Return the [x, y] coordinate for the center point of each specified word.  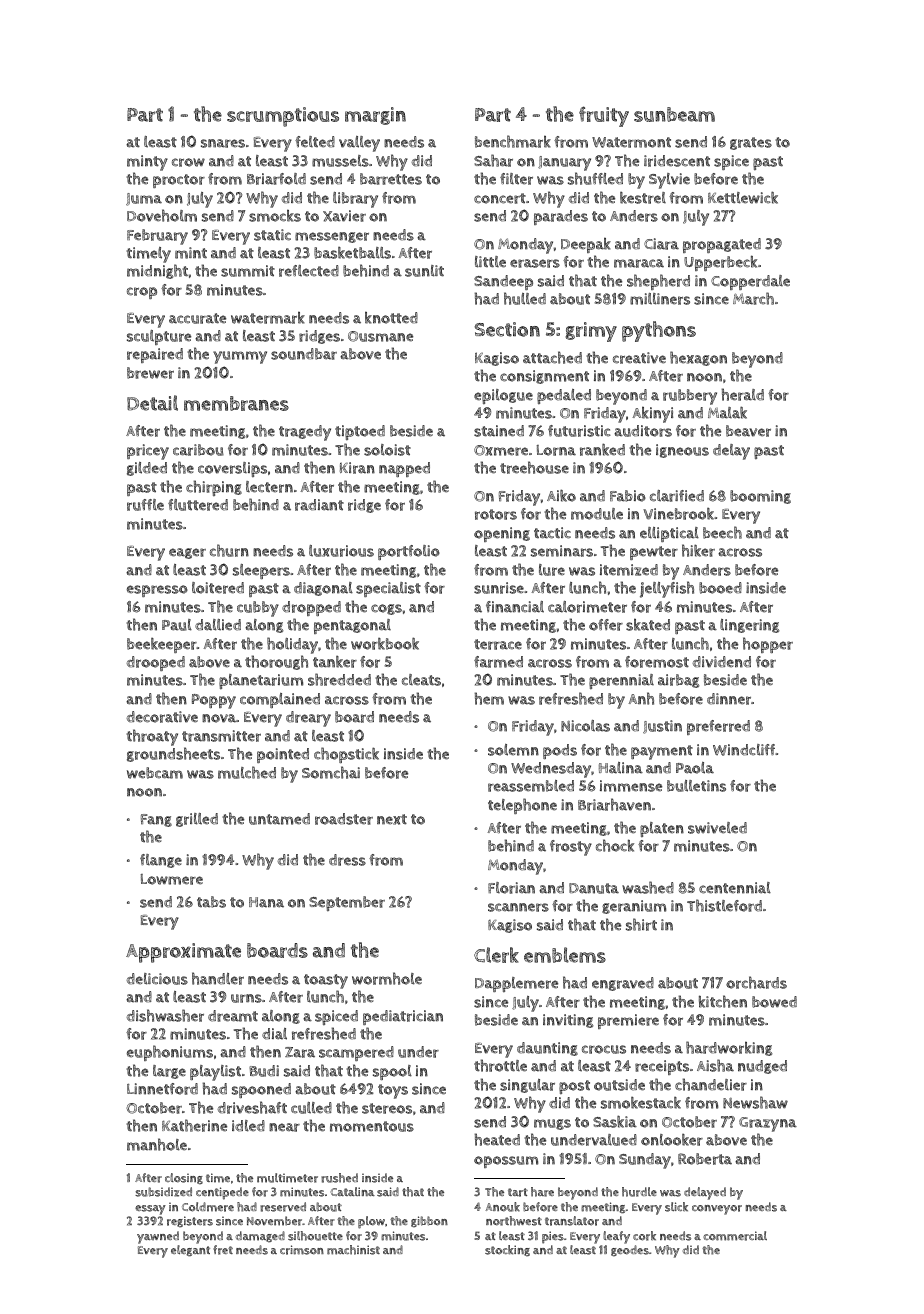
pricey [148, 452]
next [392, 819]
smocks [275, 215]
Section [507, 329]
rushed [339, 1178]
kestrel [643, 198]
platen [662, 829]
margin [375, 116]
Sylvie [669, 181]
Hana [266, 902]
